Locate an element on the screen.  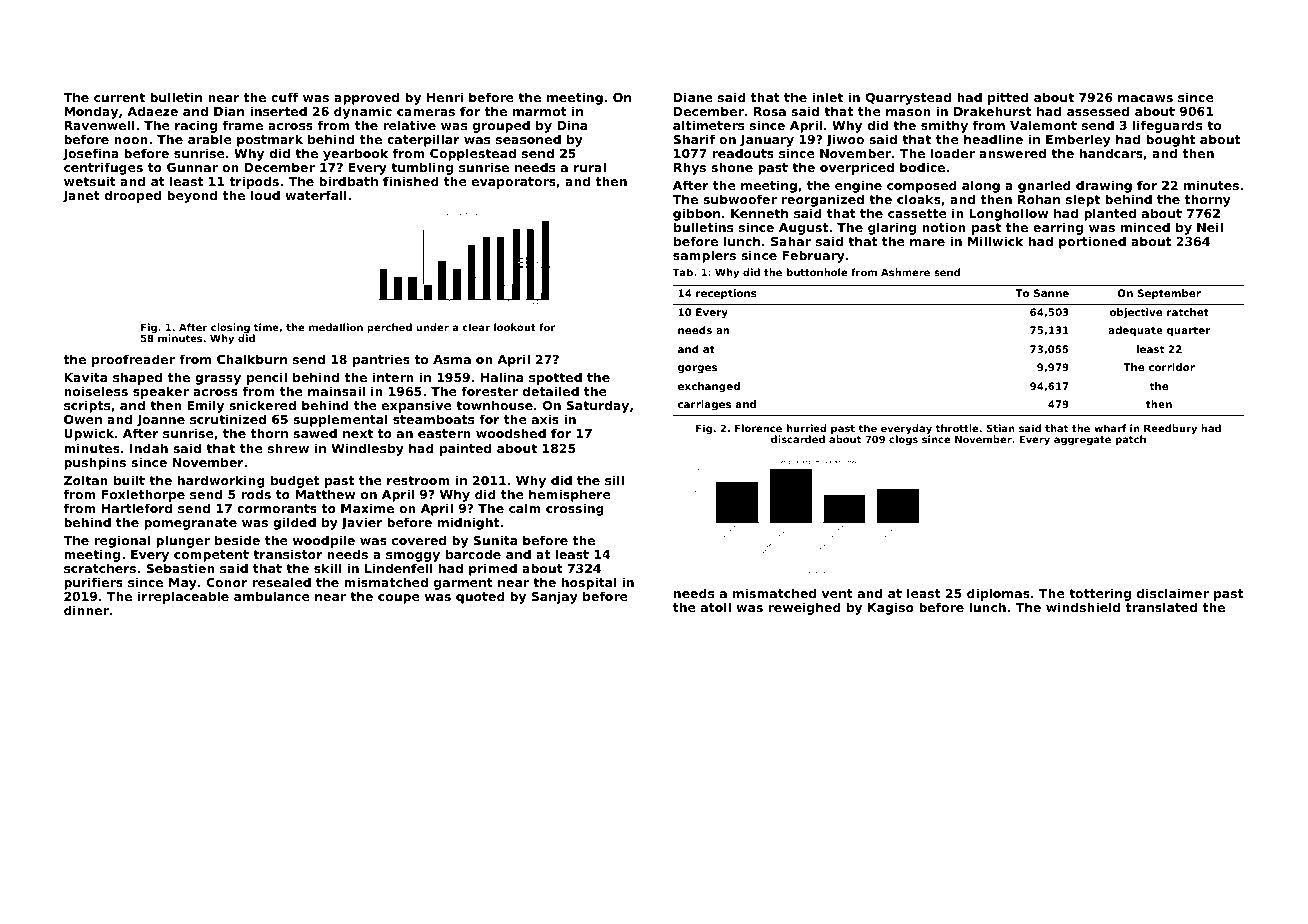
snickered is located at coordinates (262, 405).
